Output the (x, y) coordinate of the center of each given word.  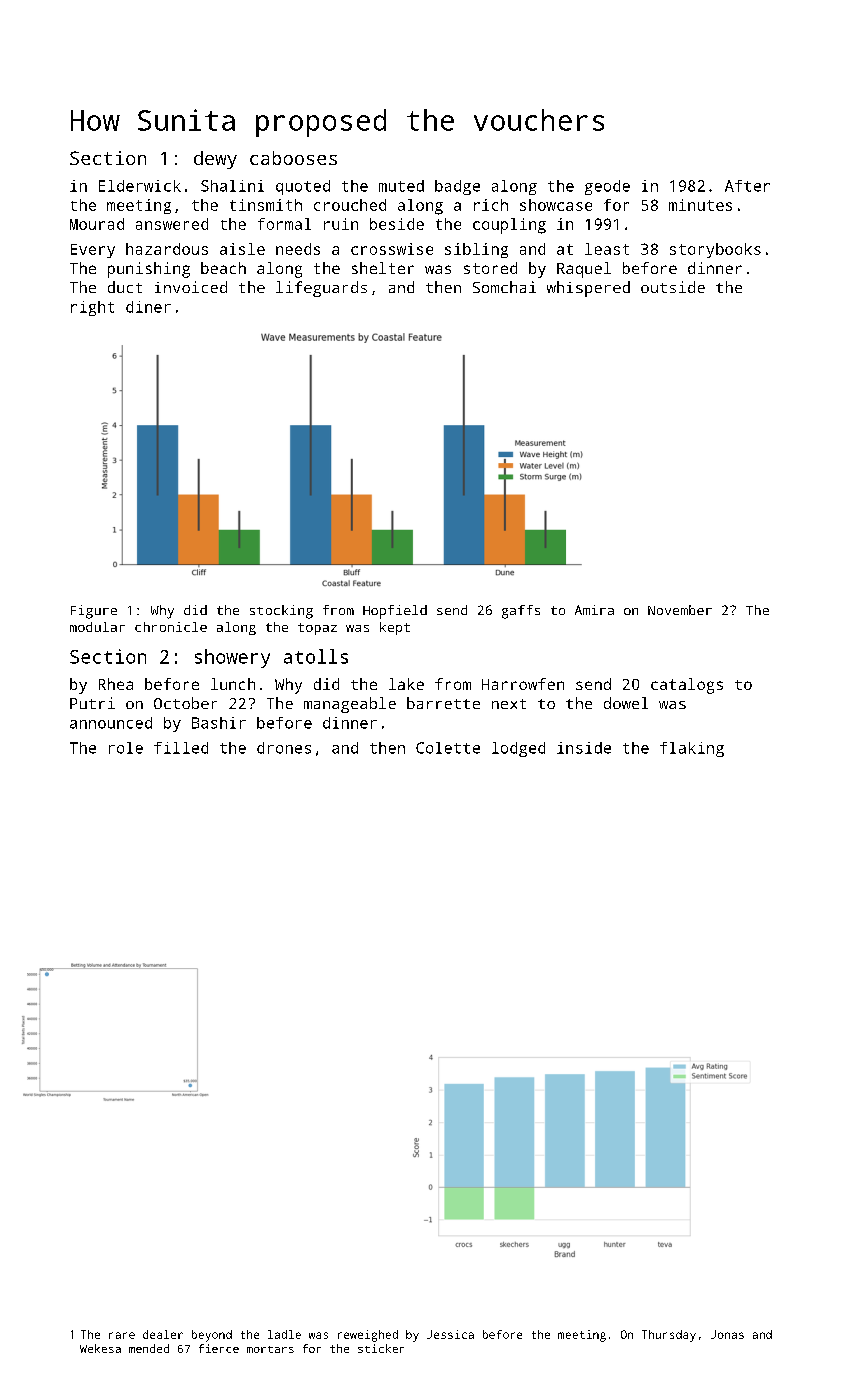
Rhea (116, 684)
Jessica (450, 1334)
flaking (692, 749)
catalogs (687, 686)
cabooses (293, 158)
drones (284, 748)
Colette (448, 748)
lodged (518, 749)
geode (607, 187)
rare (122, 1335)
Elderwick (140, 186)
